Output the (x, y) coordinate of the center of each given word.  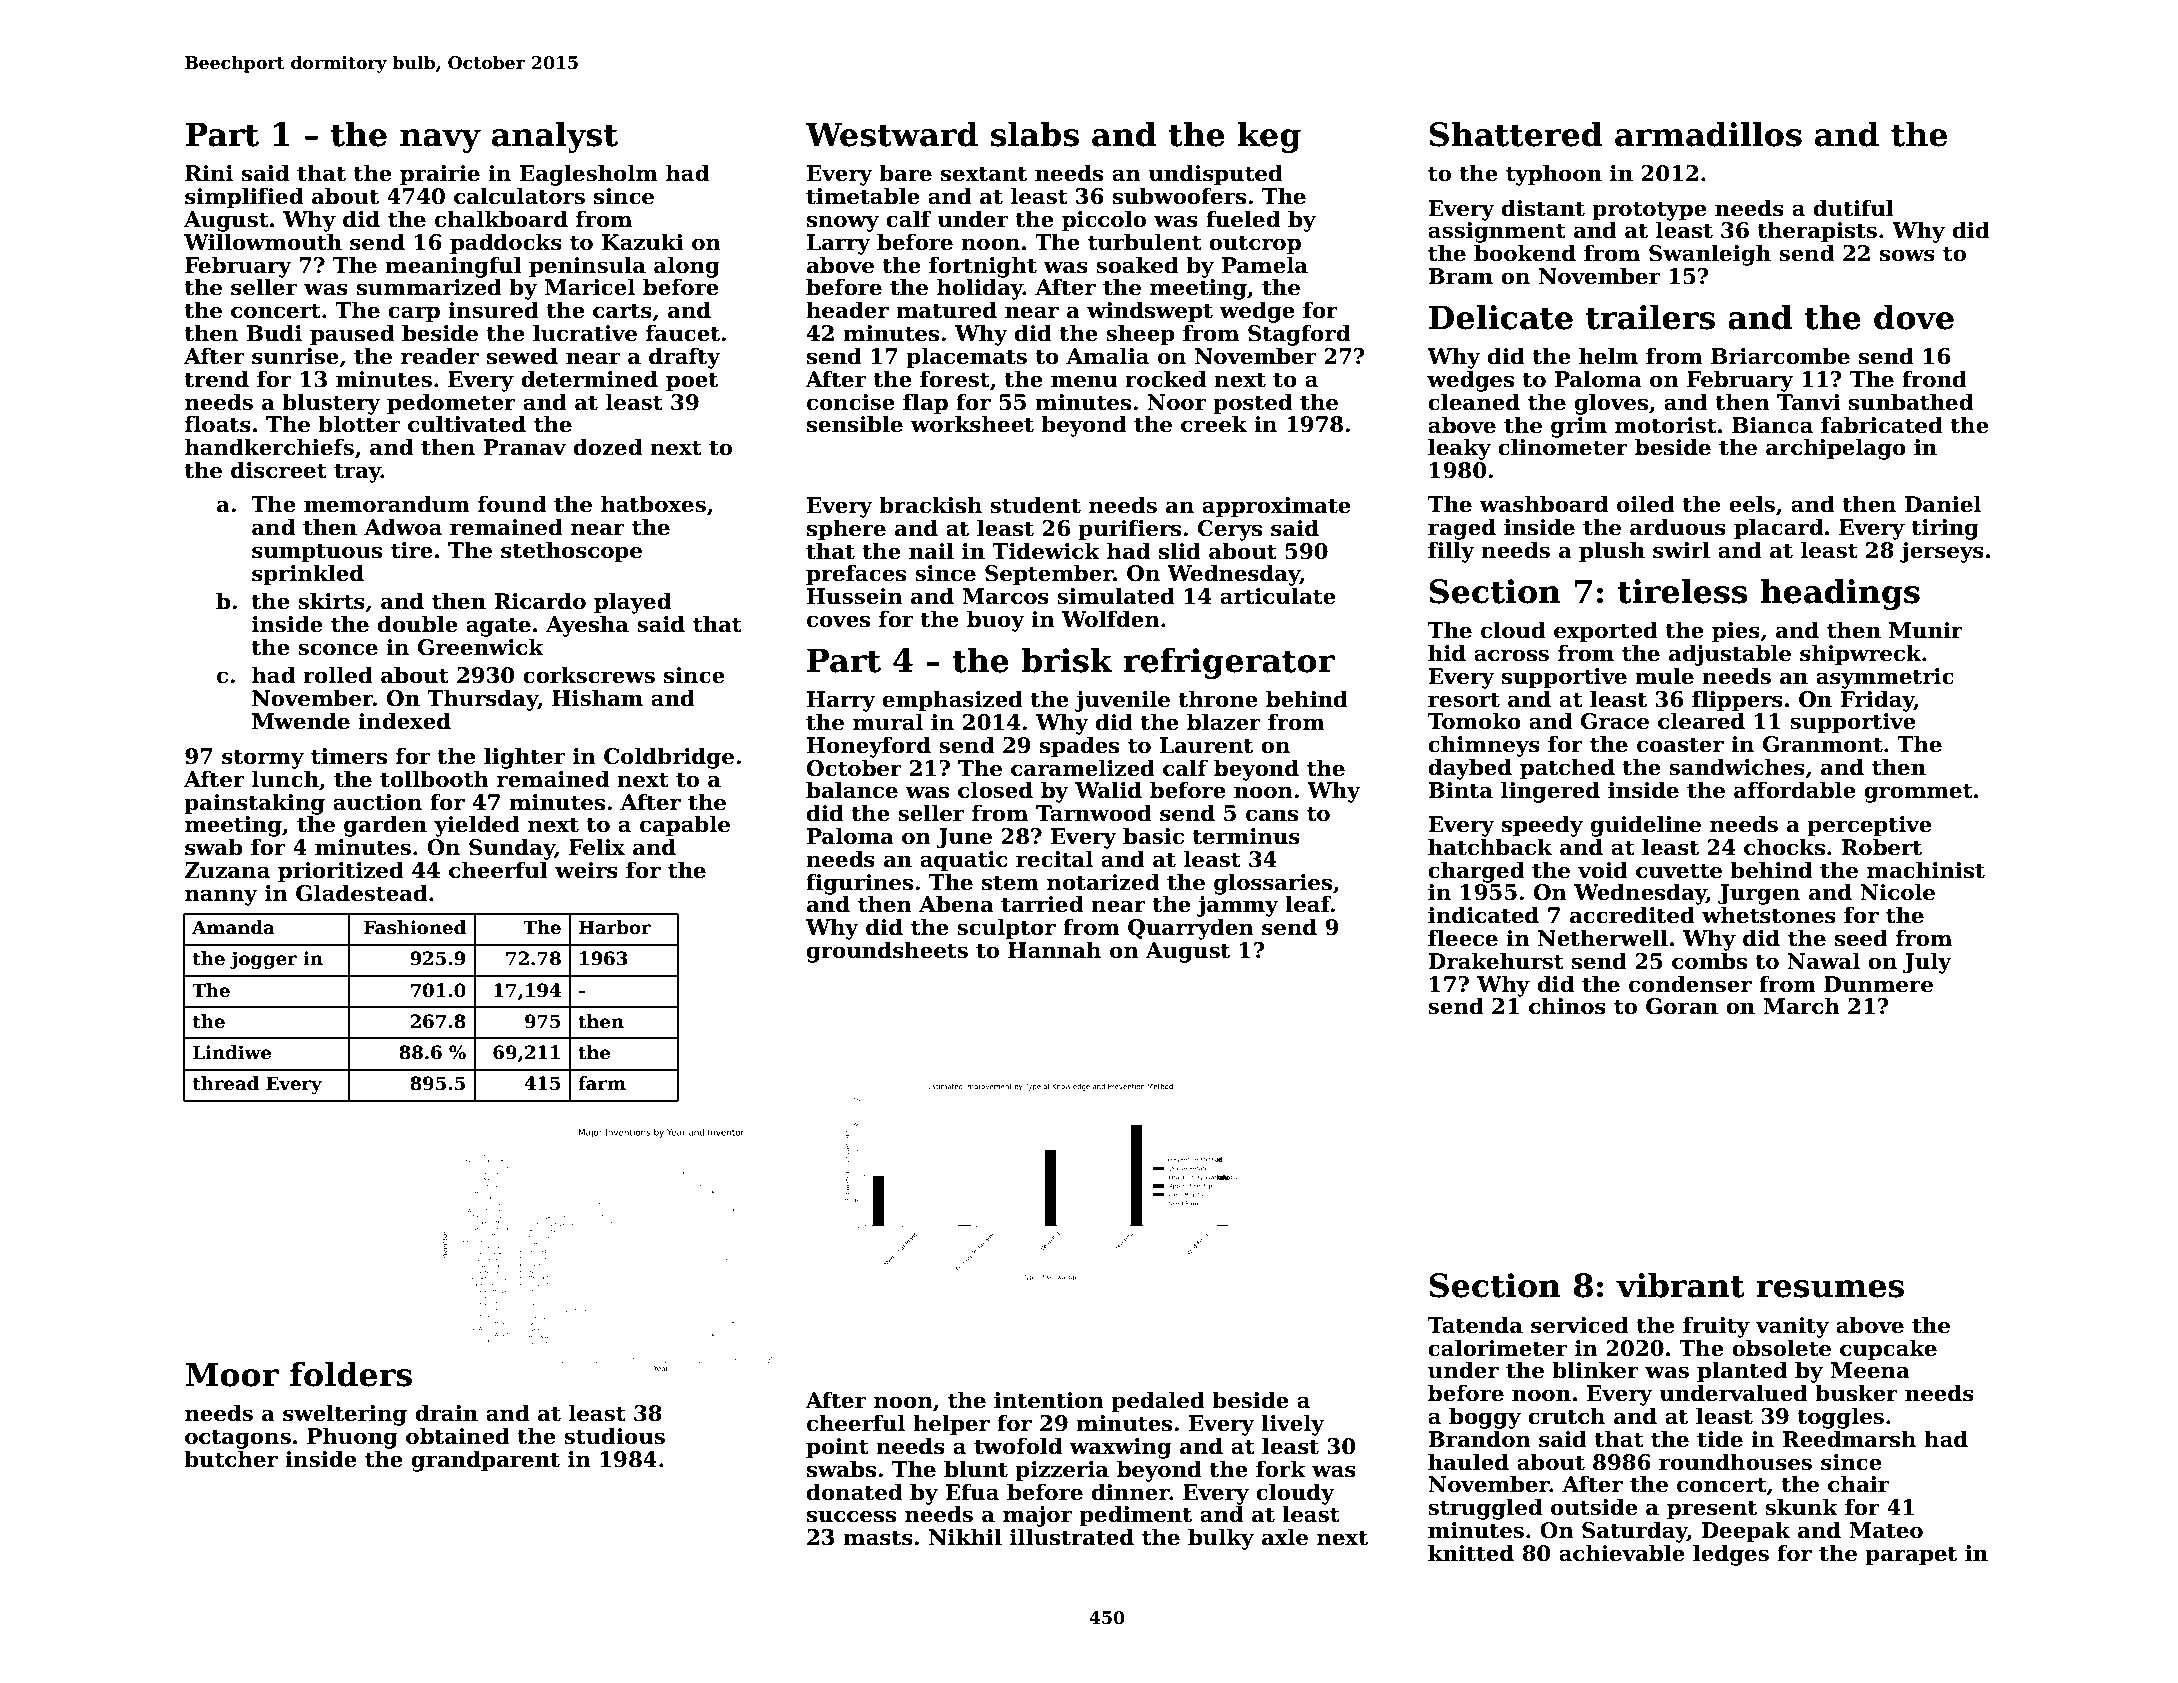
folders (351, 1374)
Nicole (1897, 892)
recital (1054, 859)
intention (1049, 1400)
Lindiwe (232, 1052)
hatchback (1490, 847)
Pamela (1265, 265)
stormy (263, 759)
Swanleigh (1710, 255)
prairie (440, 175)
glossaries (1273, 884)
